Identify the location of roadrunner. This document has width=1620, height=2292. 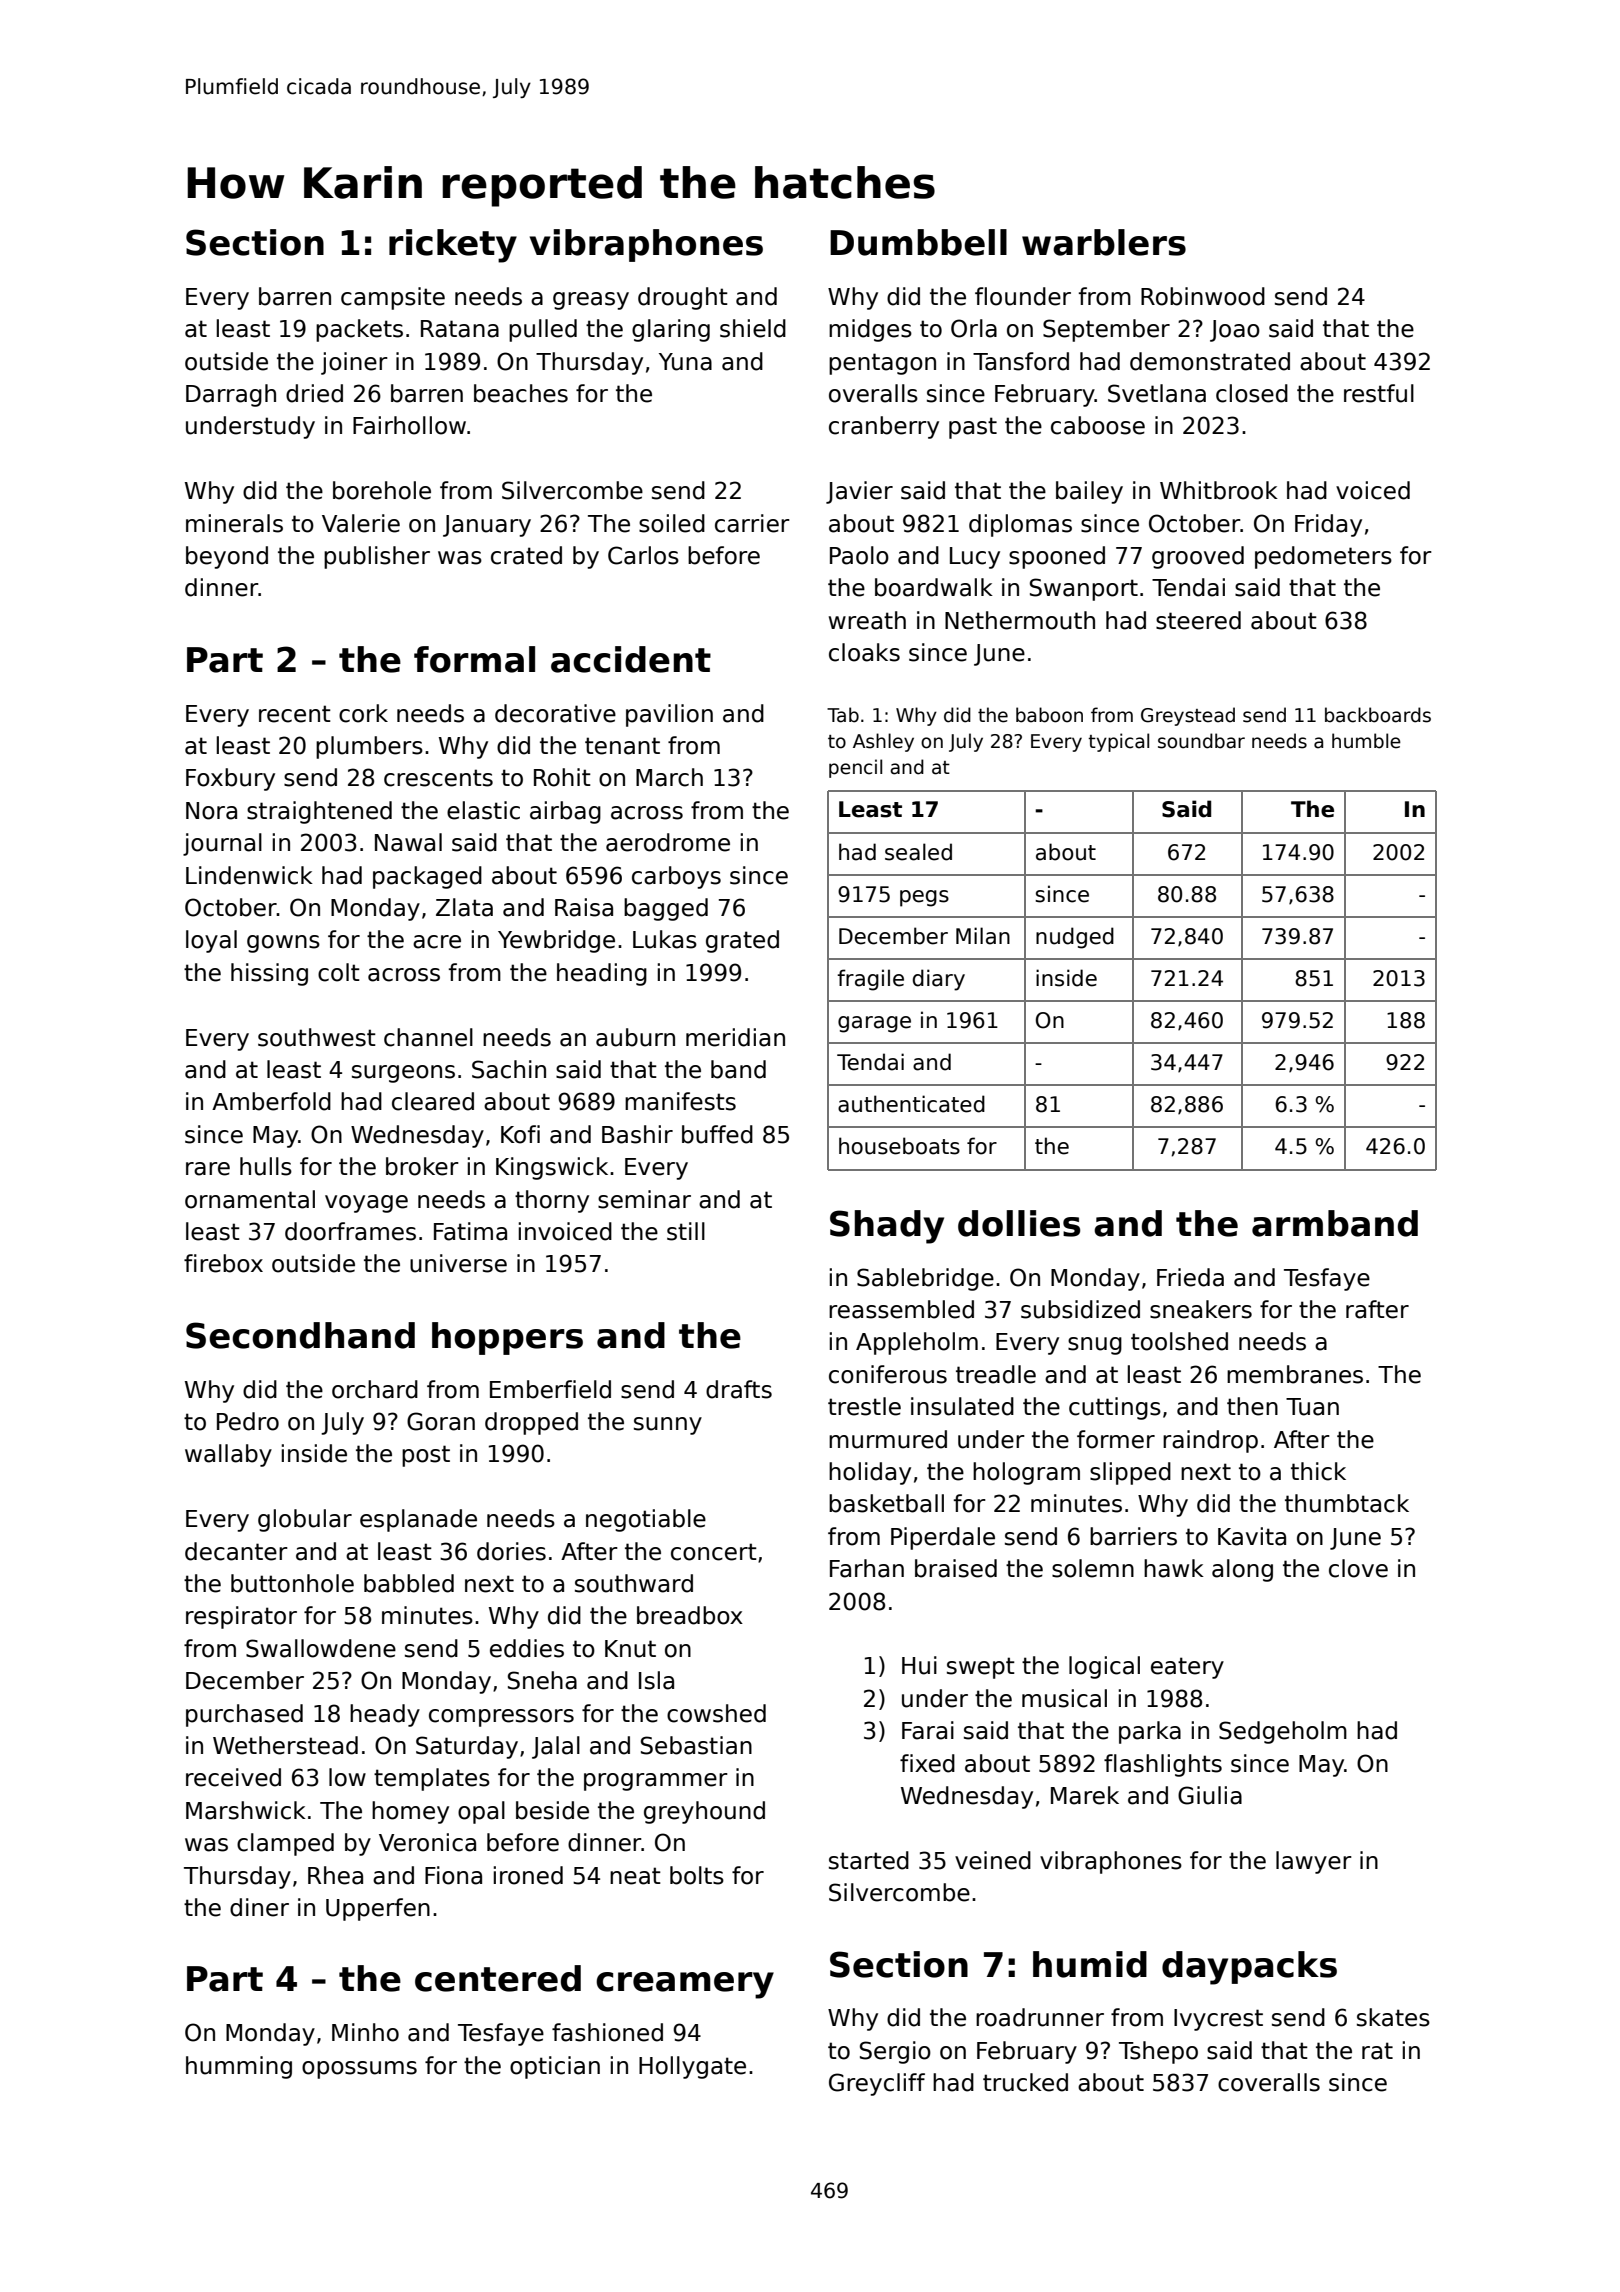
(1040, 2017).
